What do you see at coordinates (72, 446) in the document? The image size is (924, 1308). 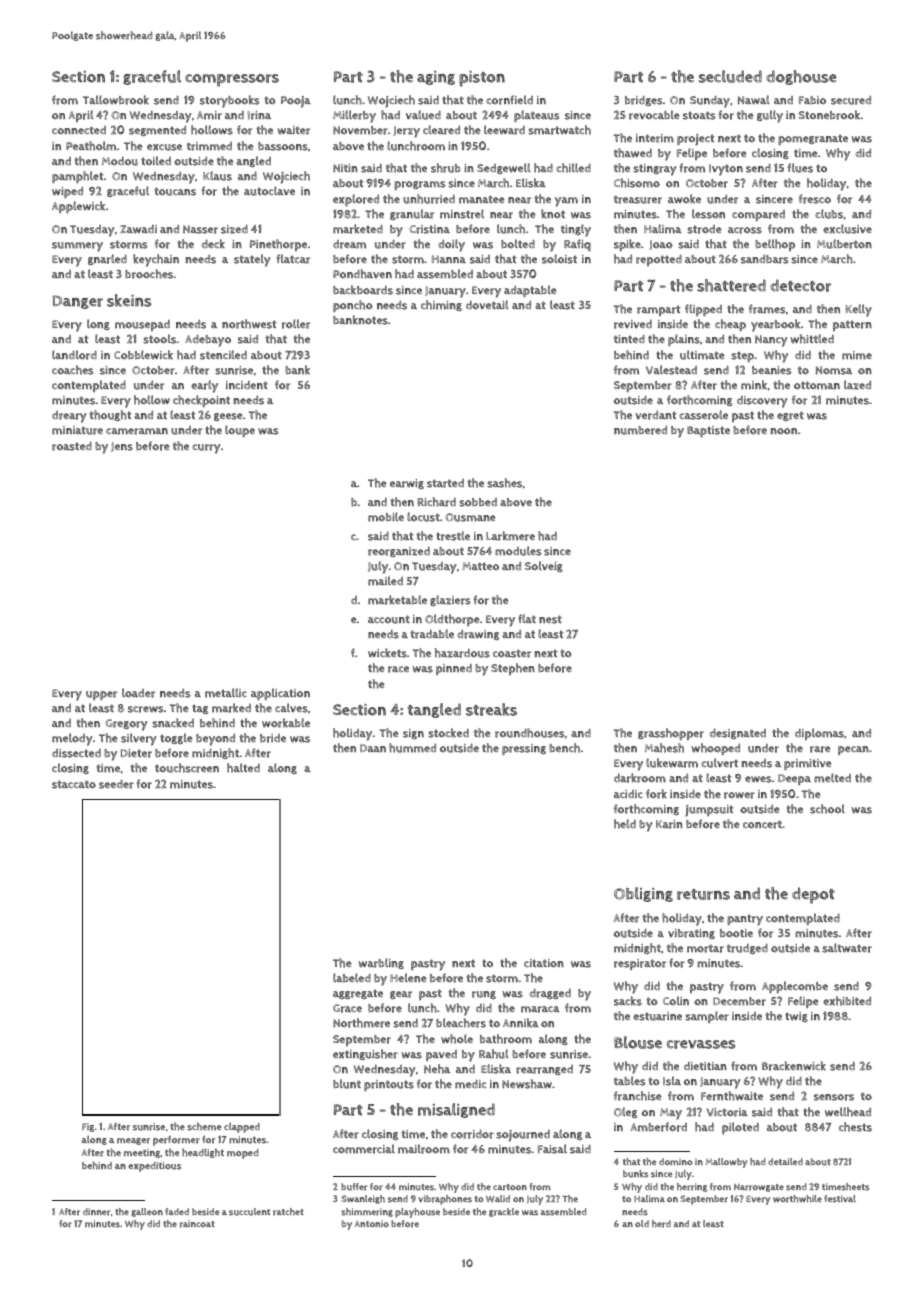 I see `roasted` at bounding box center [72, 446].
